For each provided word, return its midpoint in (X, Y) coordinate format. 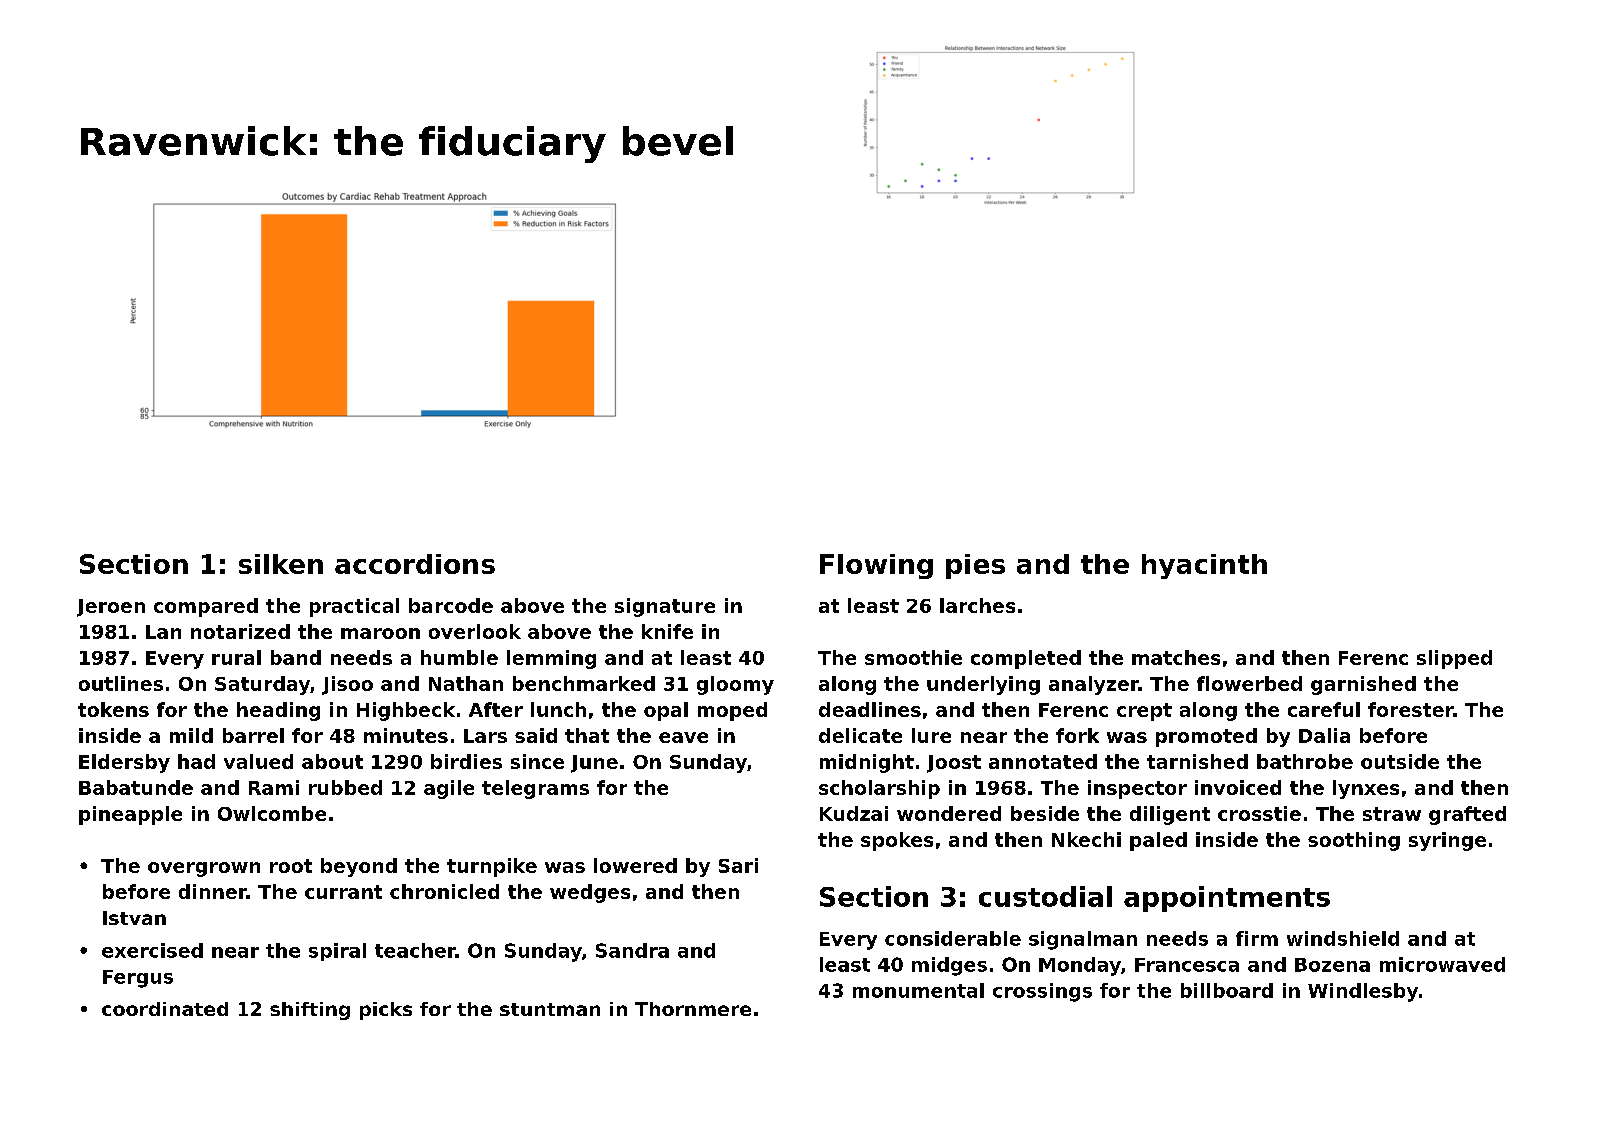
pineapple (130, 815)
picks (386, 1011)
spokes (897, 841)
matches (1176, 657)
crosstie (1259, 813)
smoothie (913, 657)
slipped (1454, 659)
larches (977, 605)
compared (206, 607)
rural (236, 657)
